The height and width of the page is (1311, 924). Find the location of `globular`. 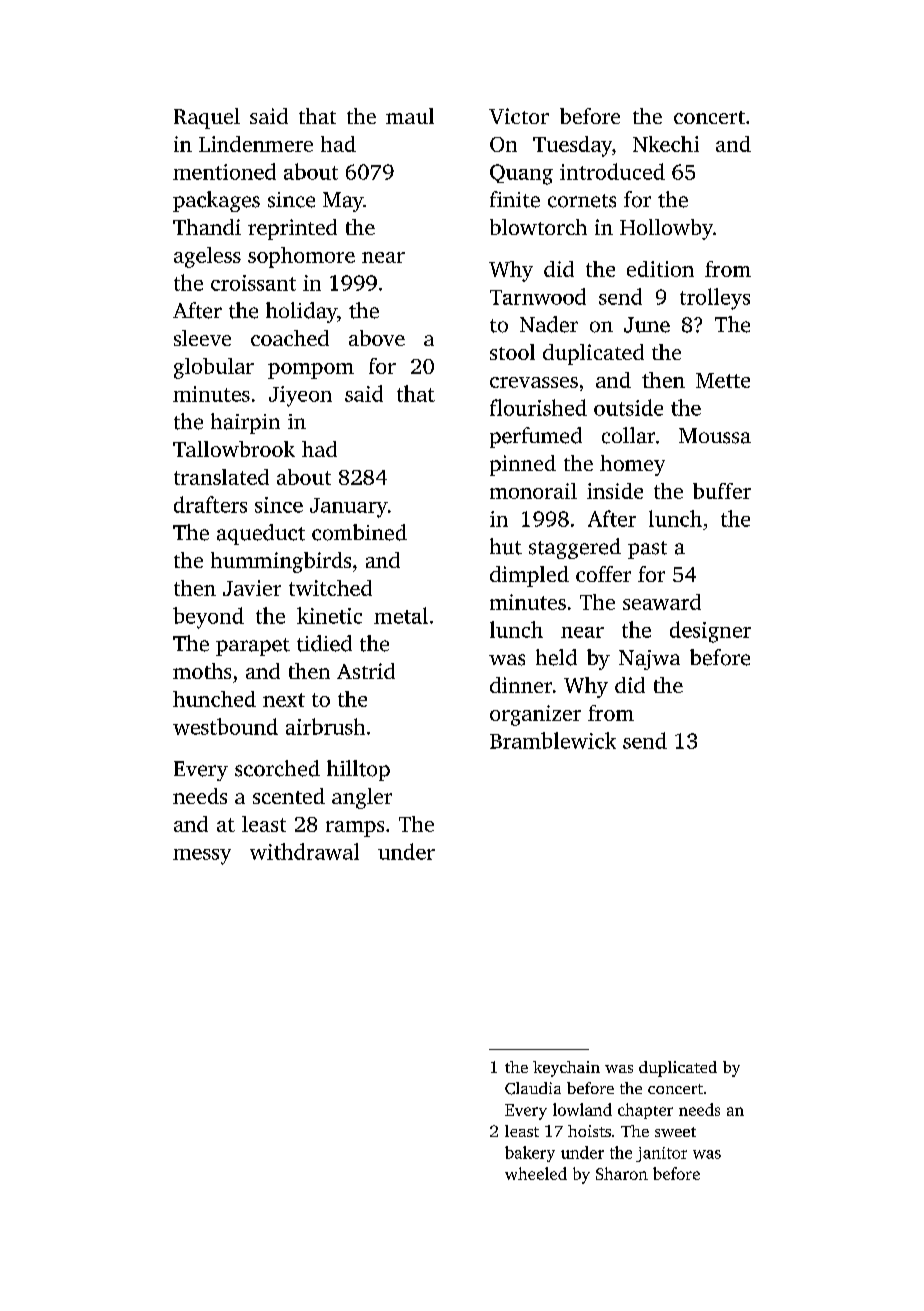

globular is located at coordinates (214, 368).
